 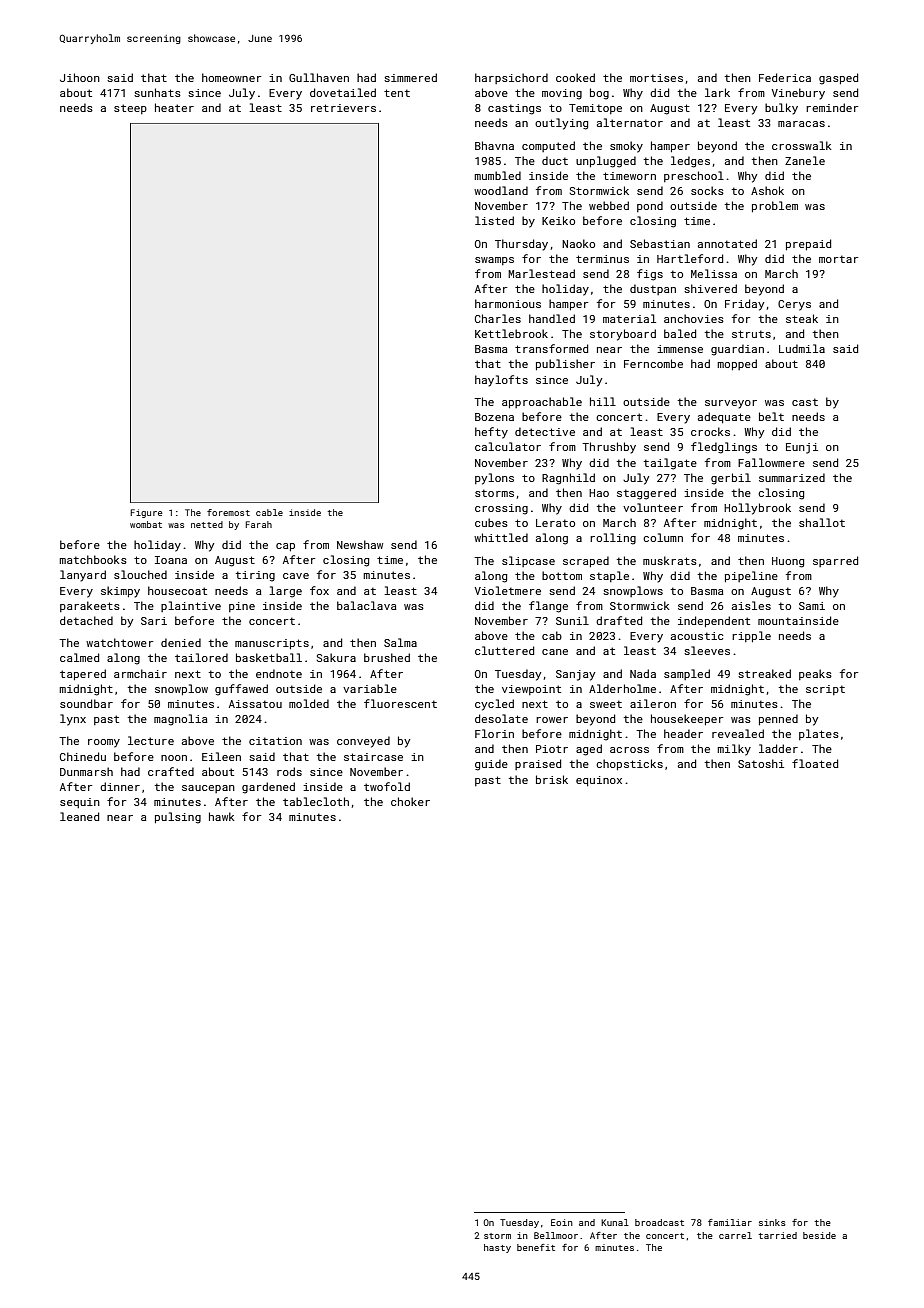 I want to click on Ludmila, so click(x=802, y=348).
